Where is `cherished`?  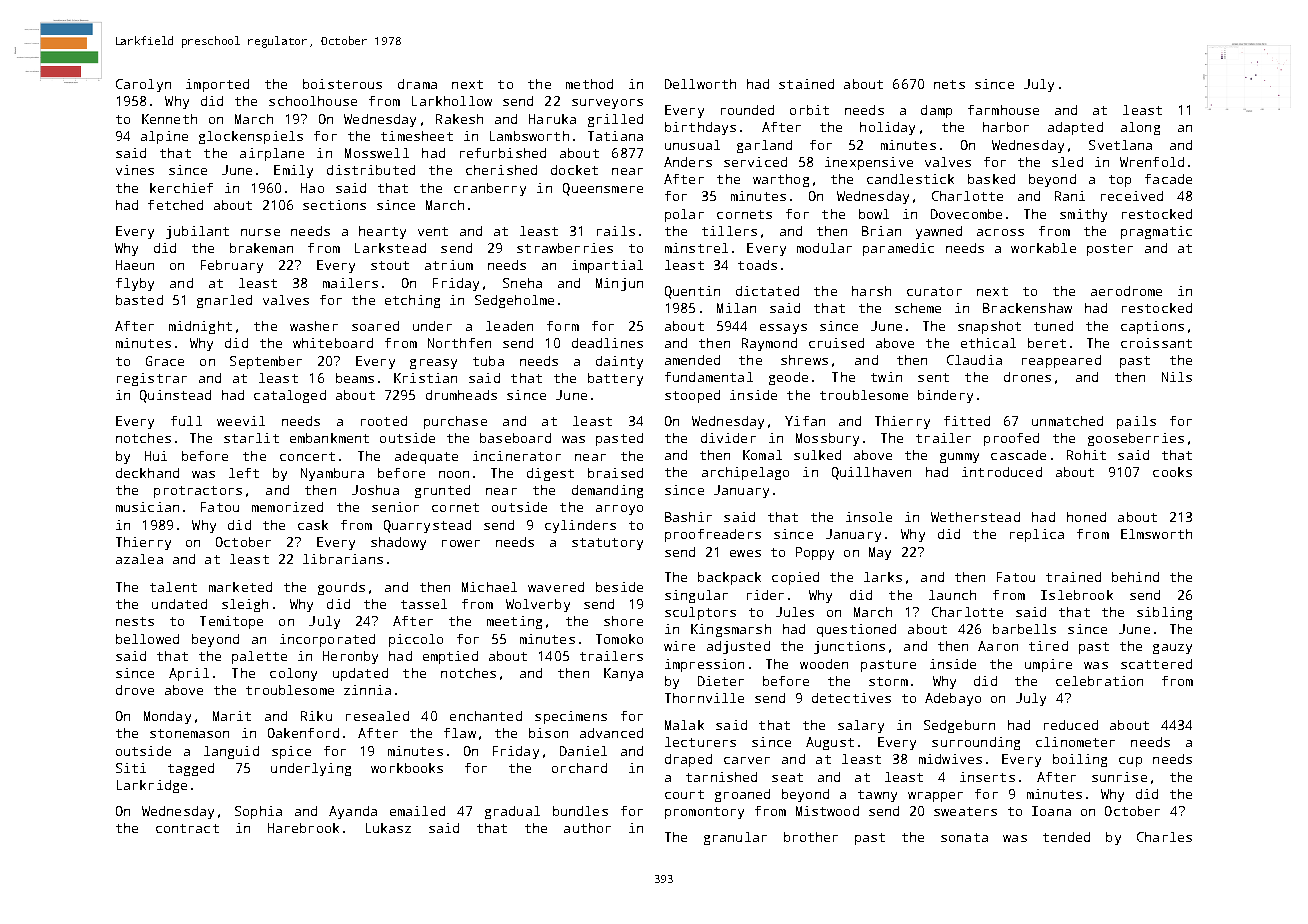
cherished is located at coordinates (501, 170).
